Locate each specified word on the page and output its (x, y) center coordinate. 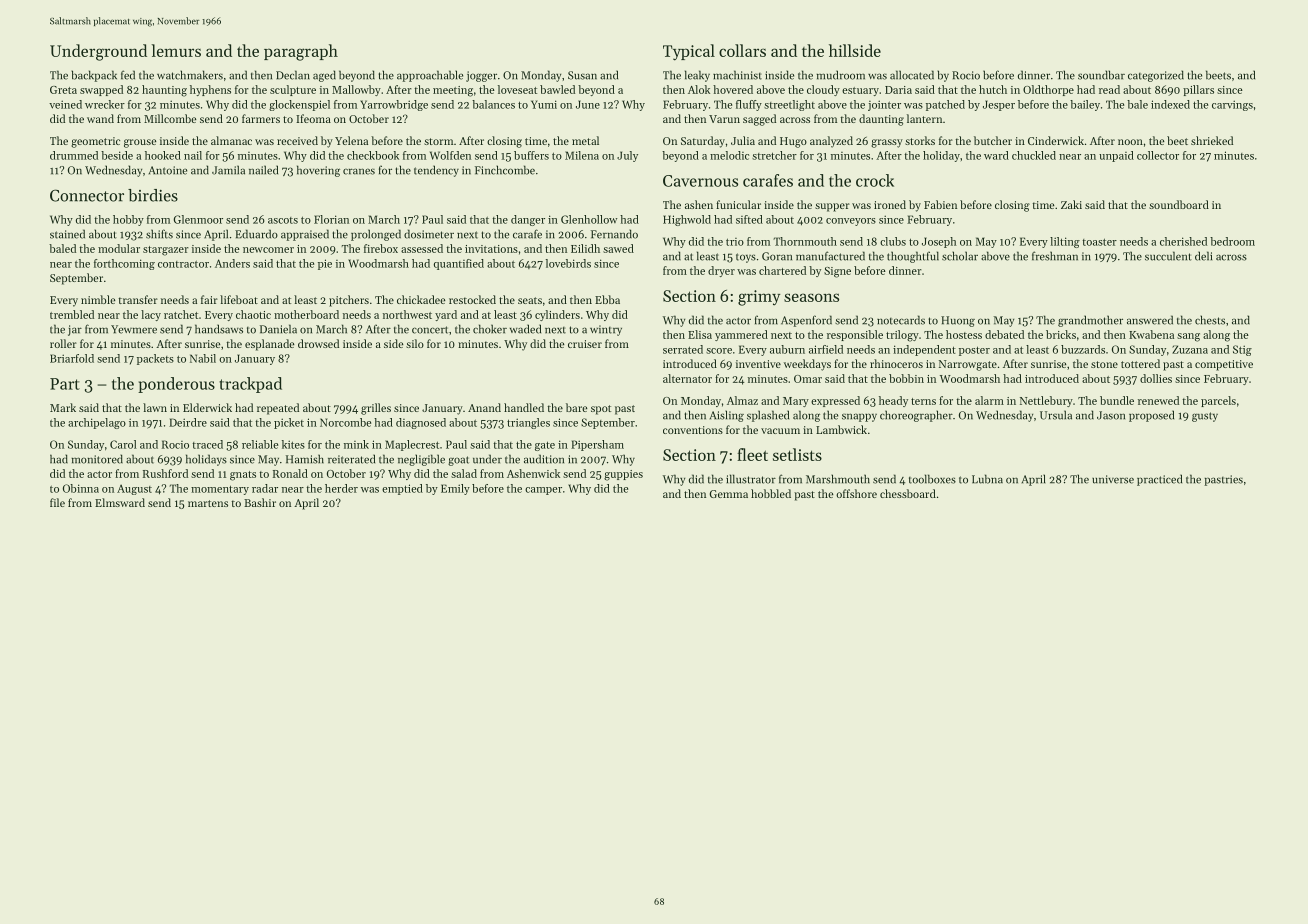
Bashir (260, 502)
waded (525, 329)
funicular (738, 204)
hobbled (771, 493)
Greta (63, 90)
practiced (1159, 480)
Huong (958, 321)
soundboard (1179, 204)
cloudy (823, 90)
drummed (74, 155)
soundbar (1101, 75)
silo (415, 343)
